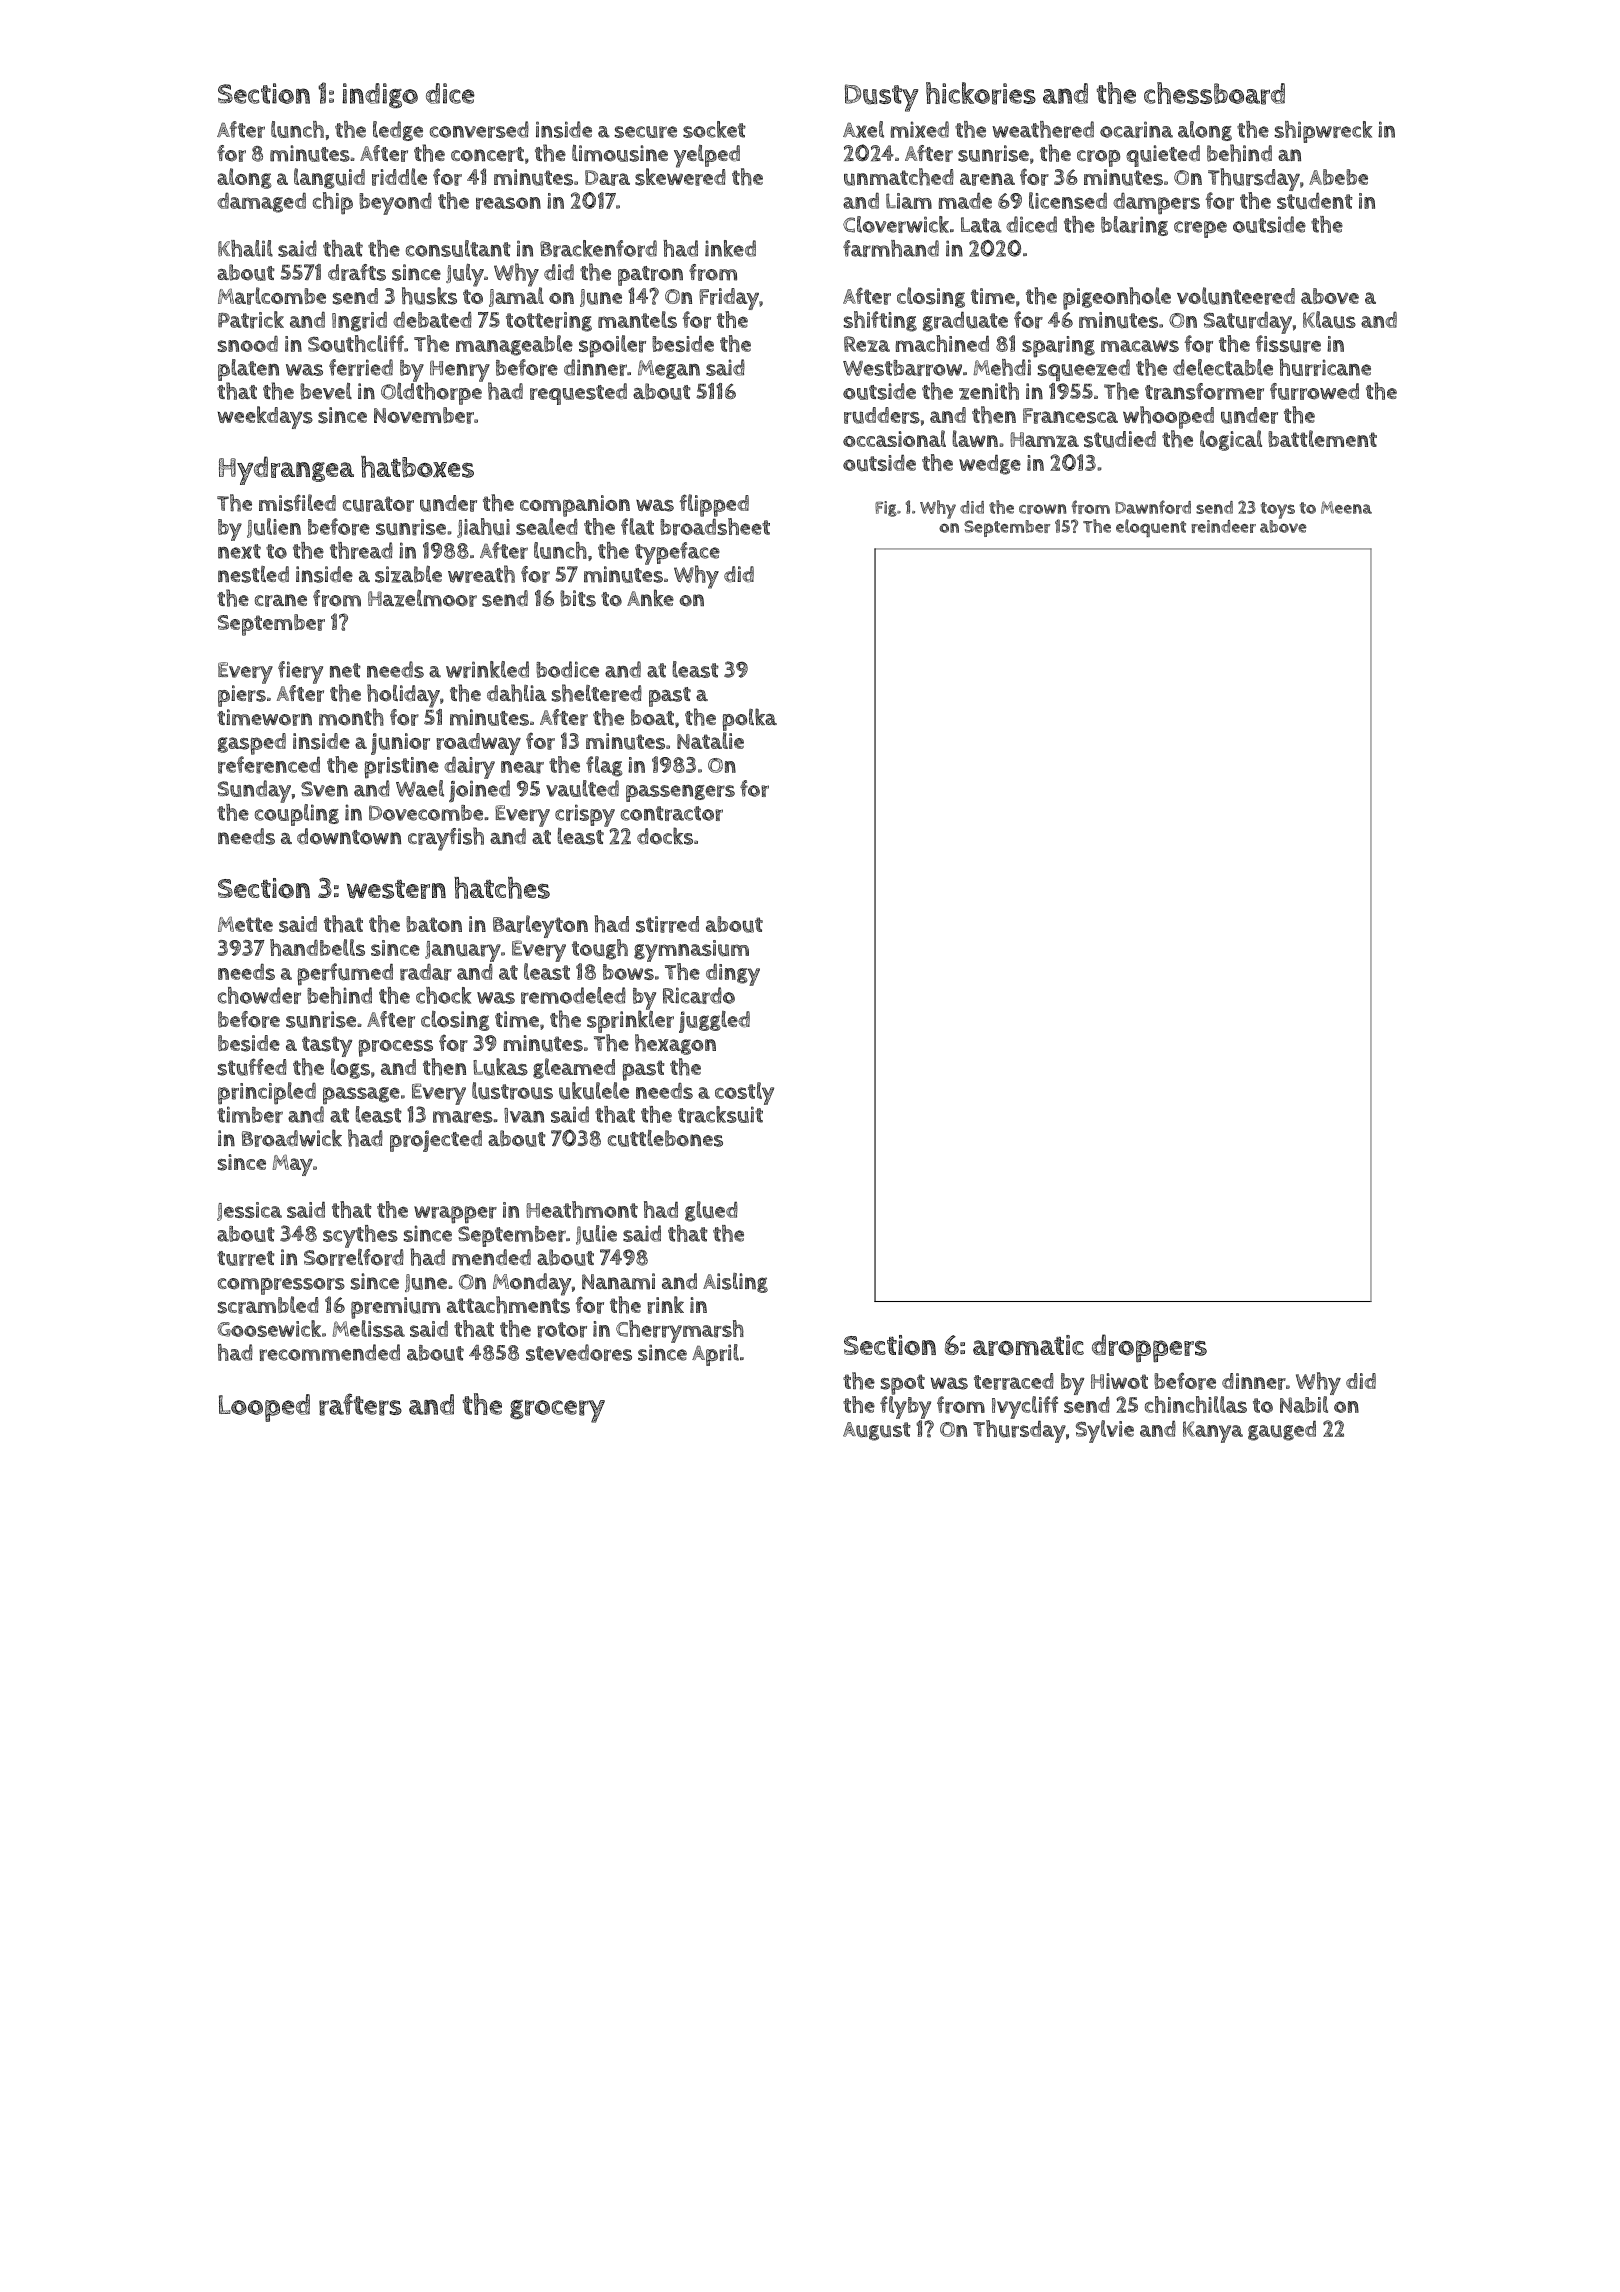 This screenshot has width=1620, height=2292. What do you see at coordinates (1151, 528) in the screenshot?
I see `eloquent` at bounding box center [1151, 528].
